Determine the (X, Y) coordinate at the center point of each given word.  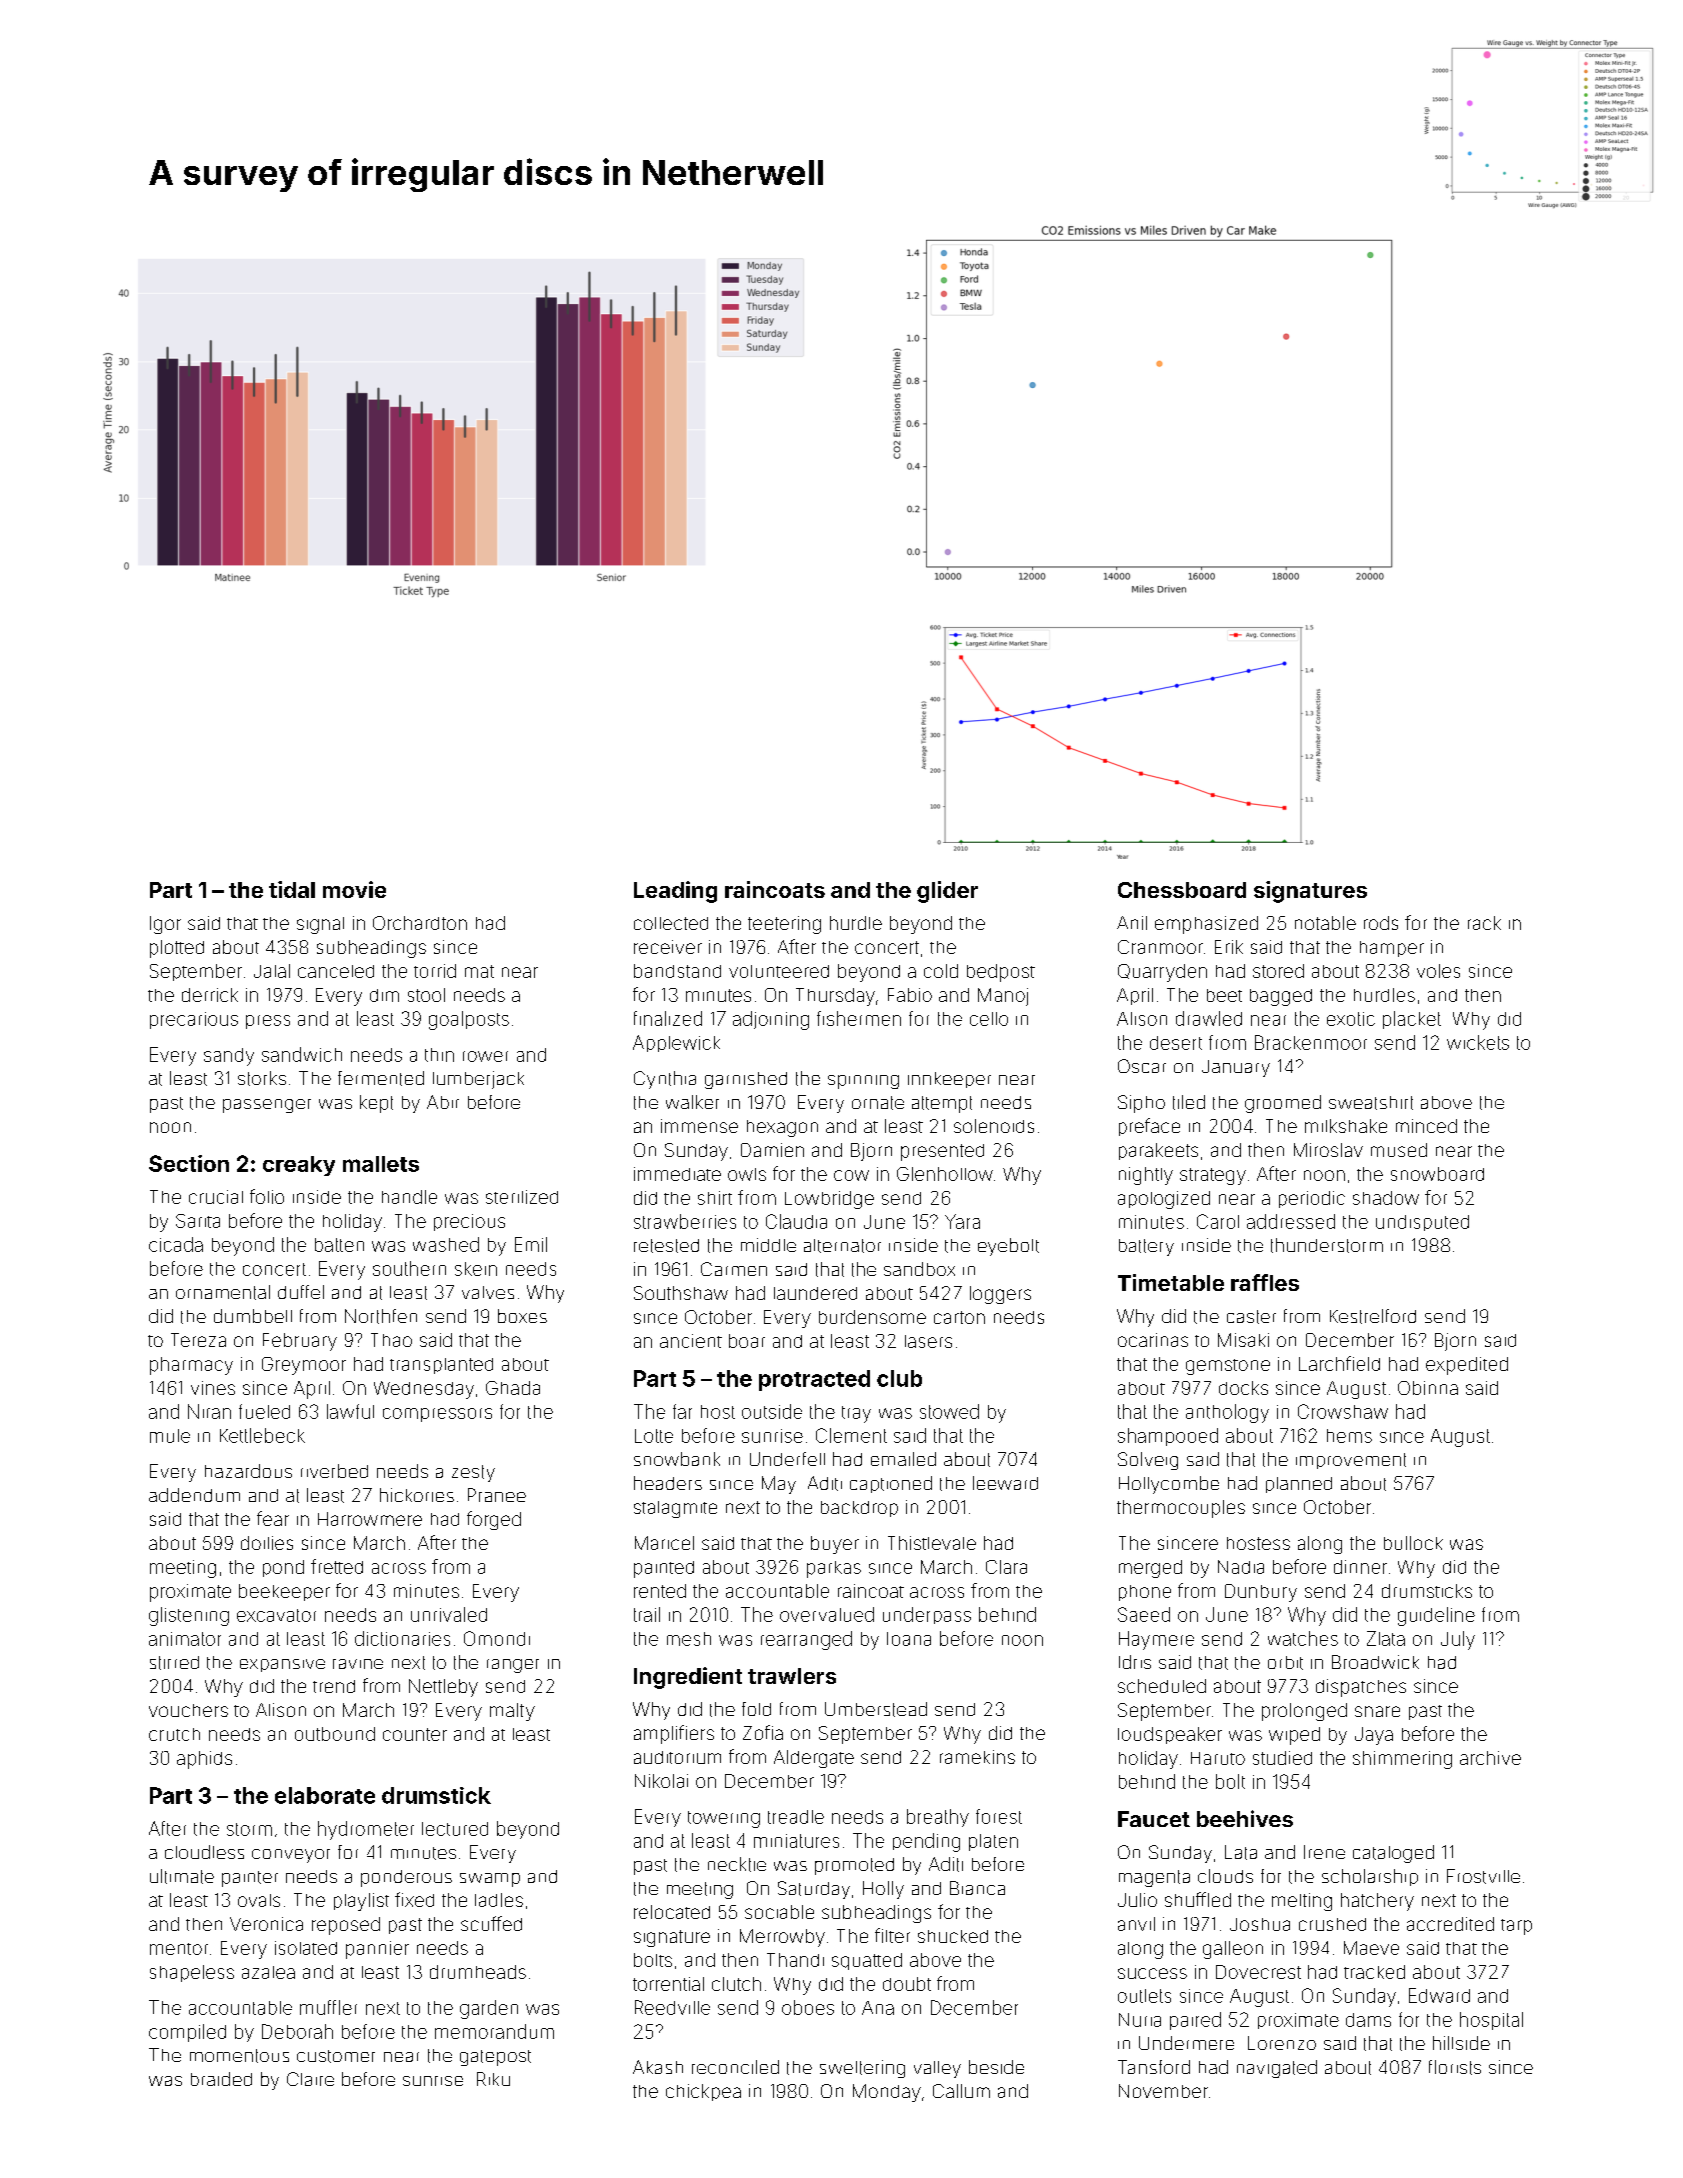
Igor (165, 925)
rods (1381, 923)
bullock (1413, 1543)
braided (221, 2079)
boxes (522, 1316)
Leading (675, 892)
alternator (842, 1246)
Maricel (664, 1543)
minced (1426, 1126)
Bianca (977, 1888)
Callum (961, 2091)
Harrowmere (370, 1519)
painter (250, 1879)
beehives (1245, 1818)
